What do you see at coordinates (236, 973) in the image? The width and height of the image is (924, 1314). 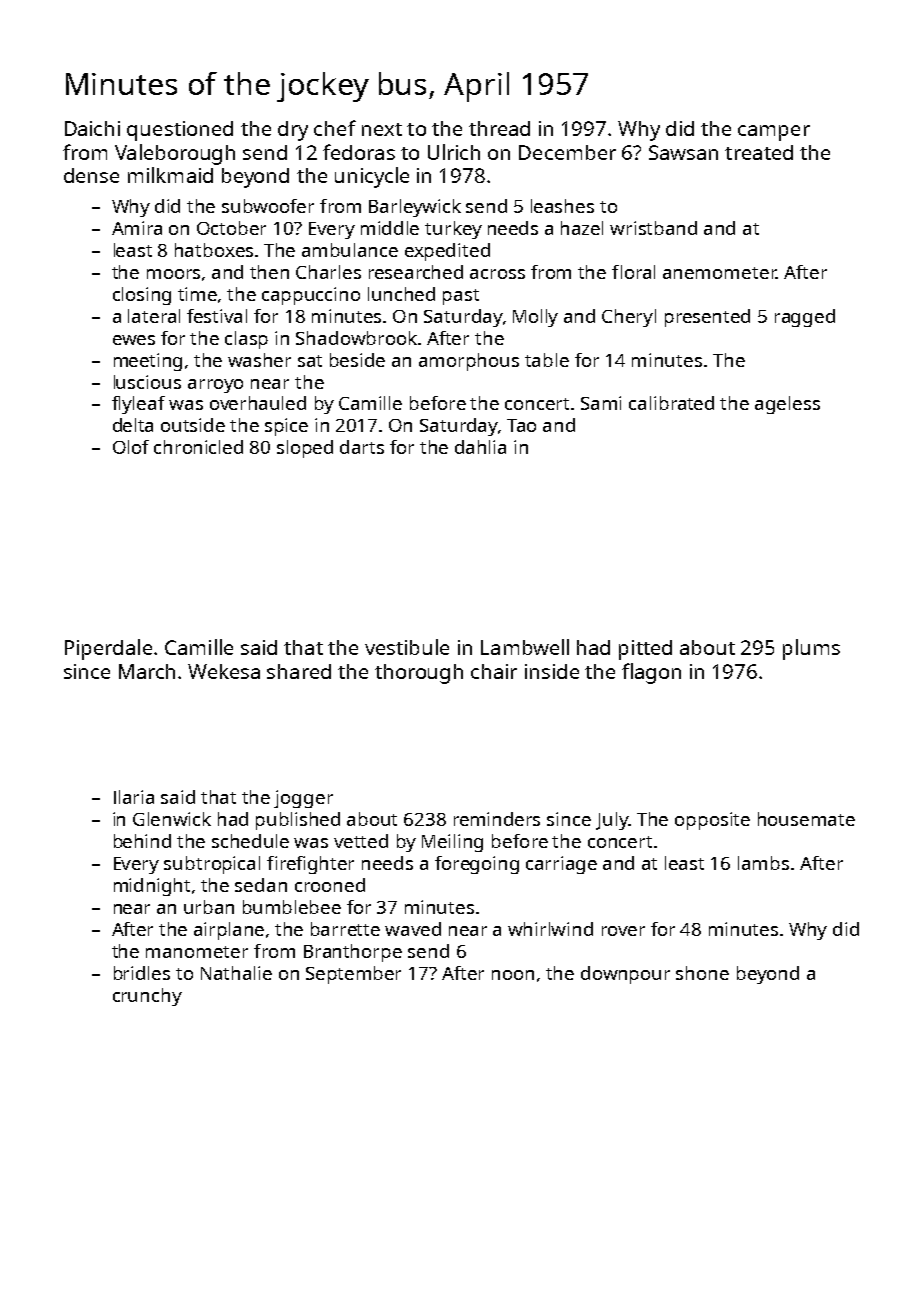 I see `Nathalie` at bounding box center [236, 973].
